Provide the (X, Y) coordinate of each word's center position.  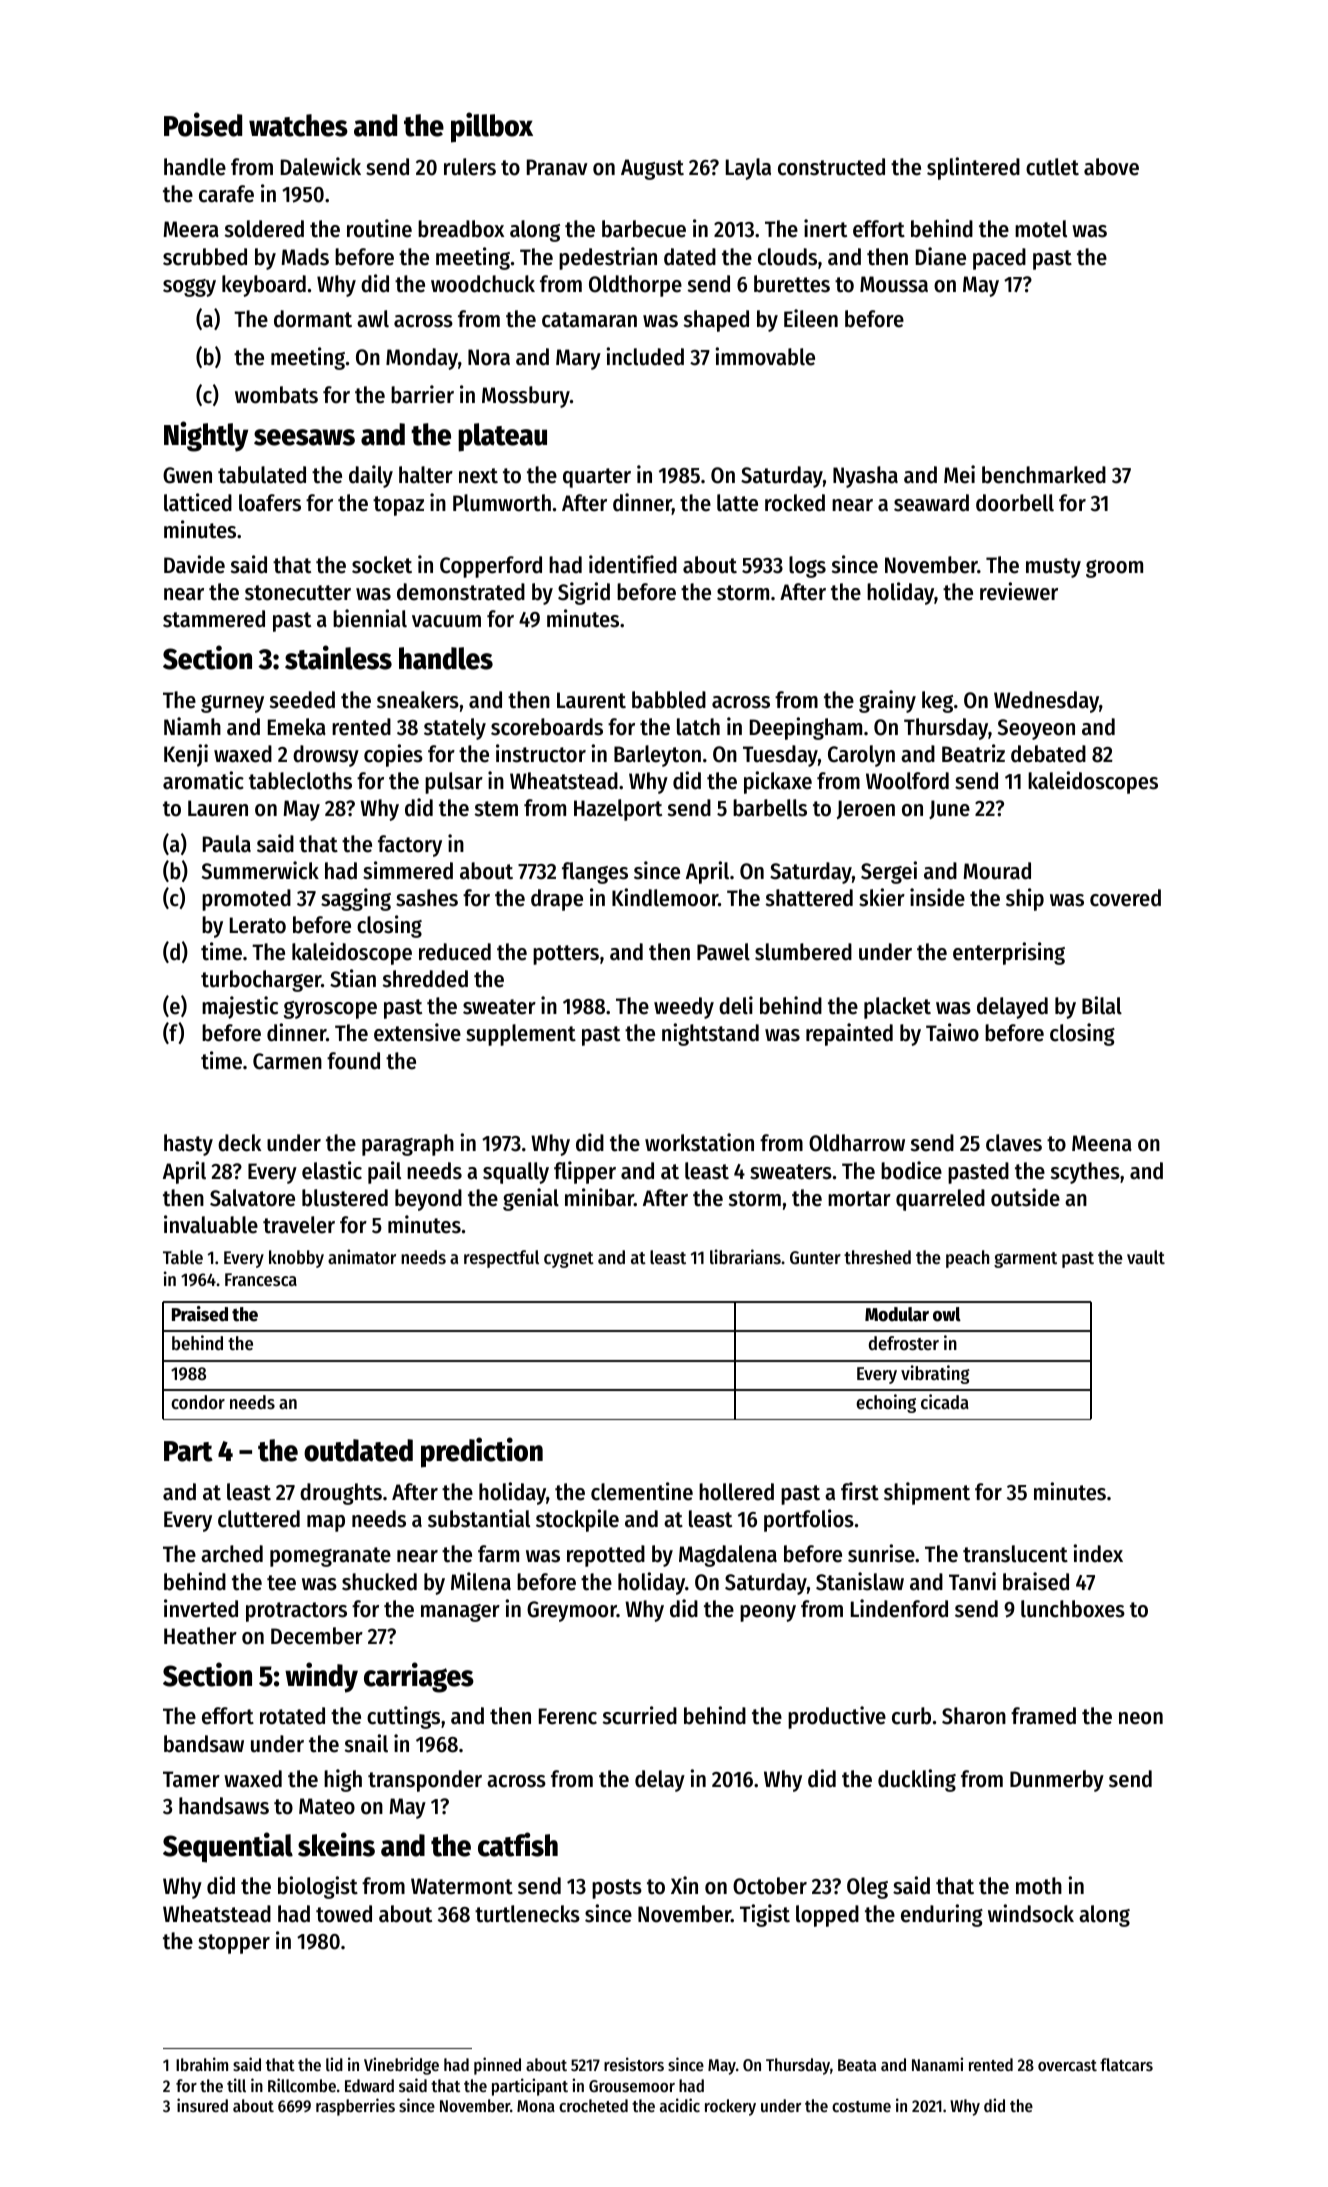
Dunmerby (1057, 1781)
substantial (479, 1518)
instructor (541, 753)
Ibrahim (202, 2064)
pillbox (492, 127)
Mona (536, 2106)
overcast (1067, 2065)
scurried (640, 1715)
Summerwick (260, 870)
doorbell (1015, 503)
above (1111, 167)
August (652, 169)
